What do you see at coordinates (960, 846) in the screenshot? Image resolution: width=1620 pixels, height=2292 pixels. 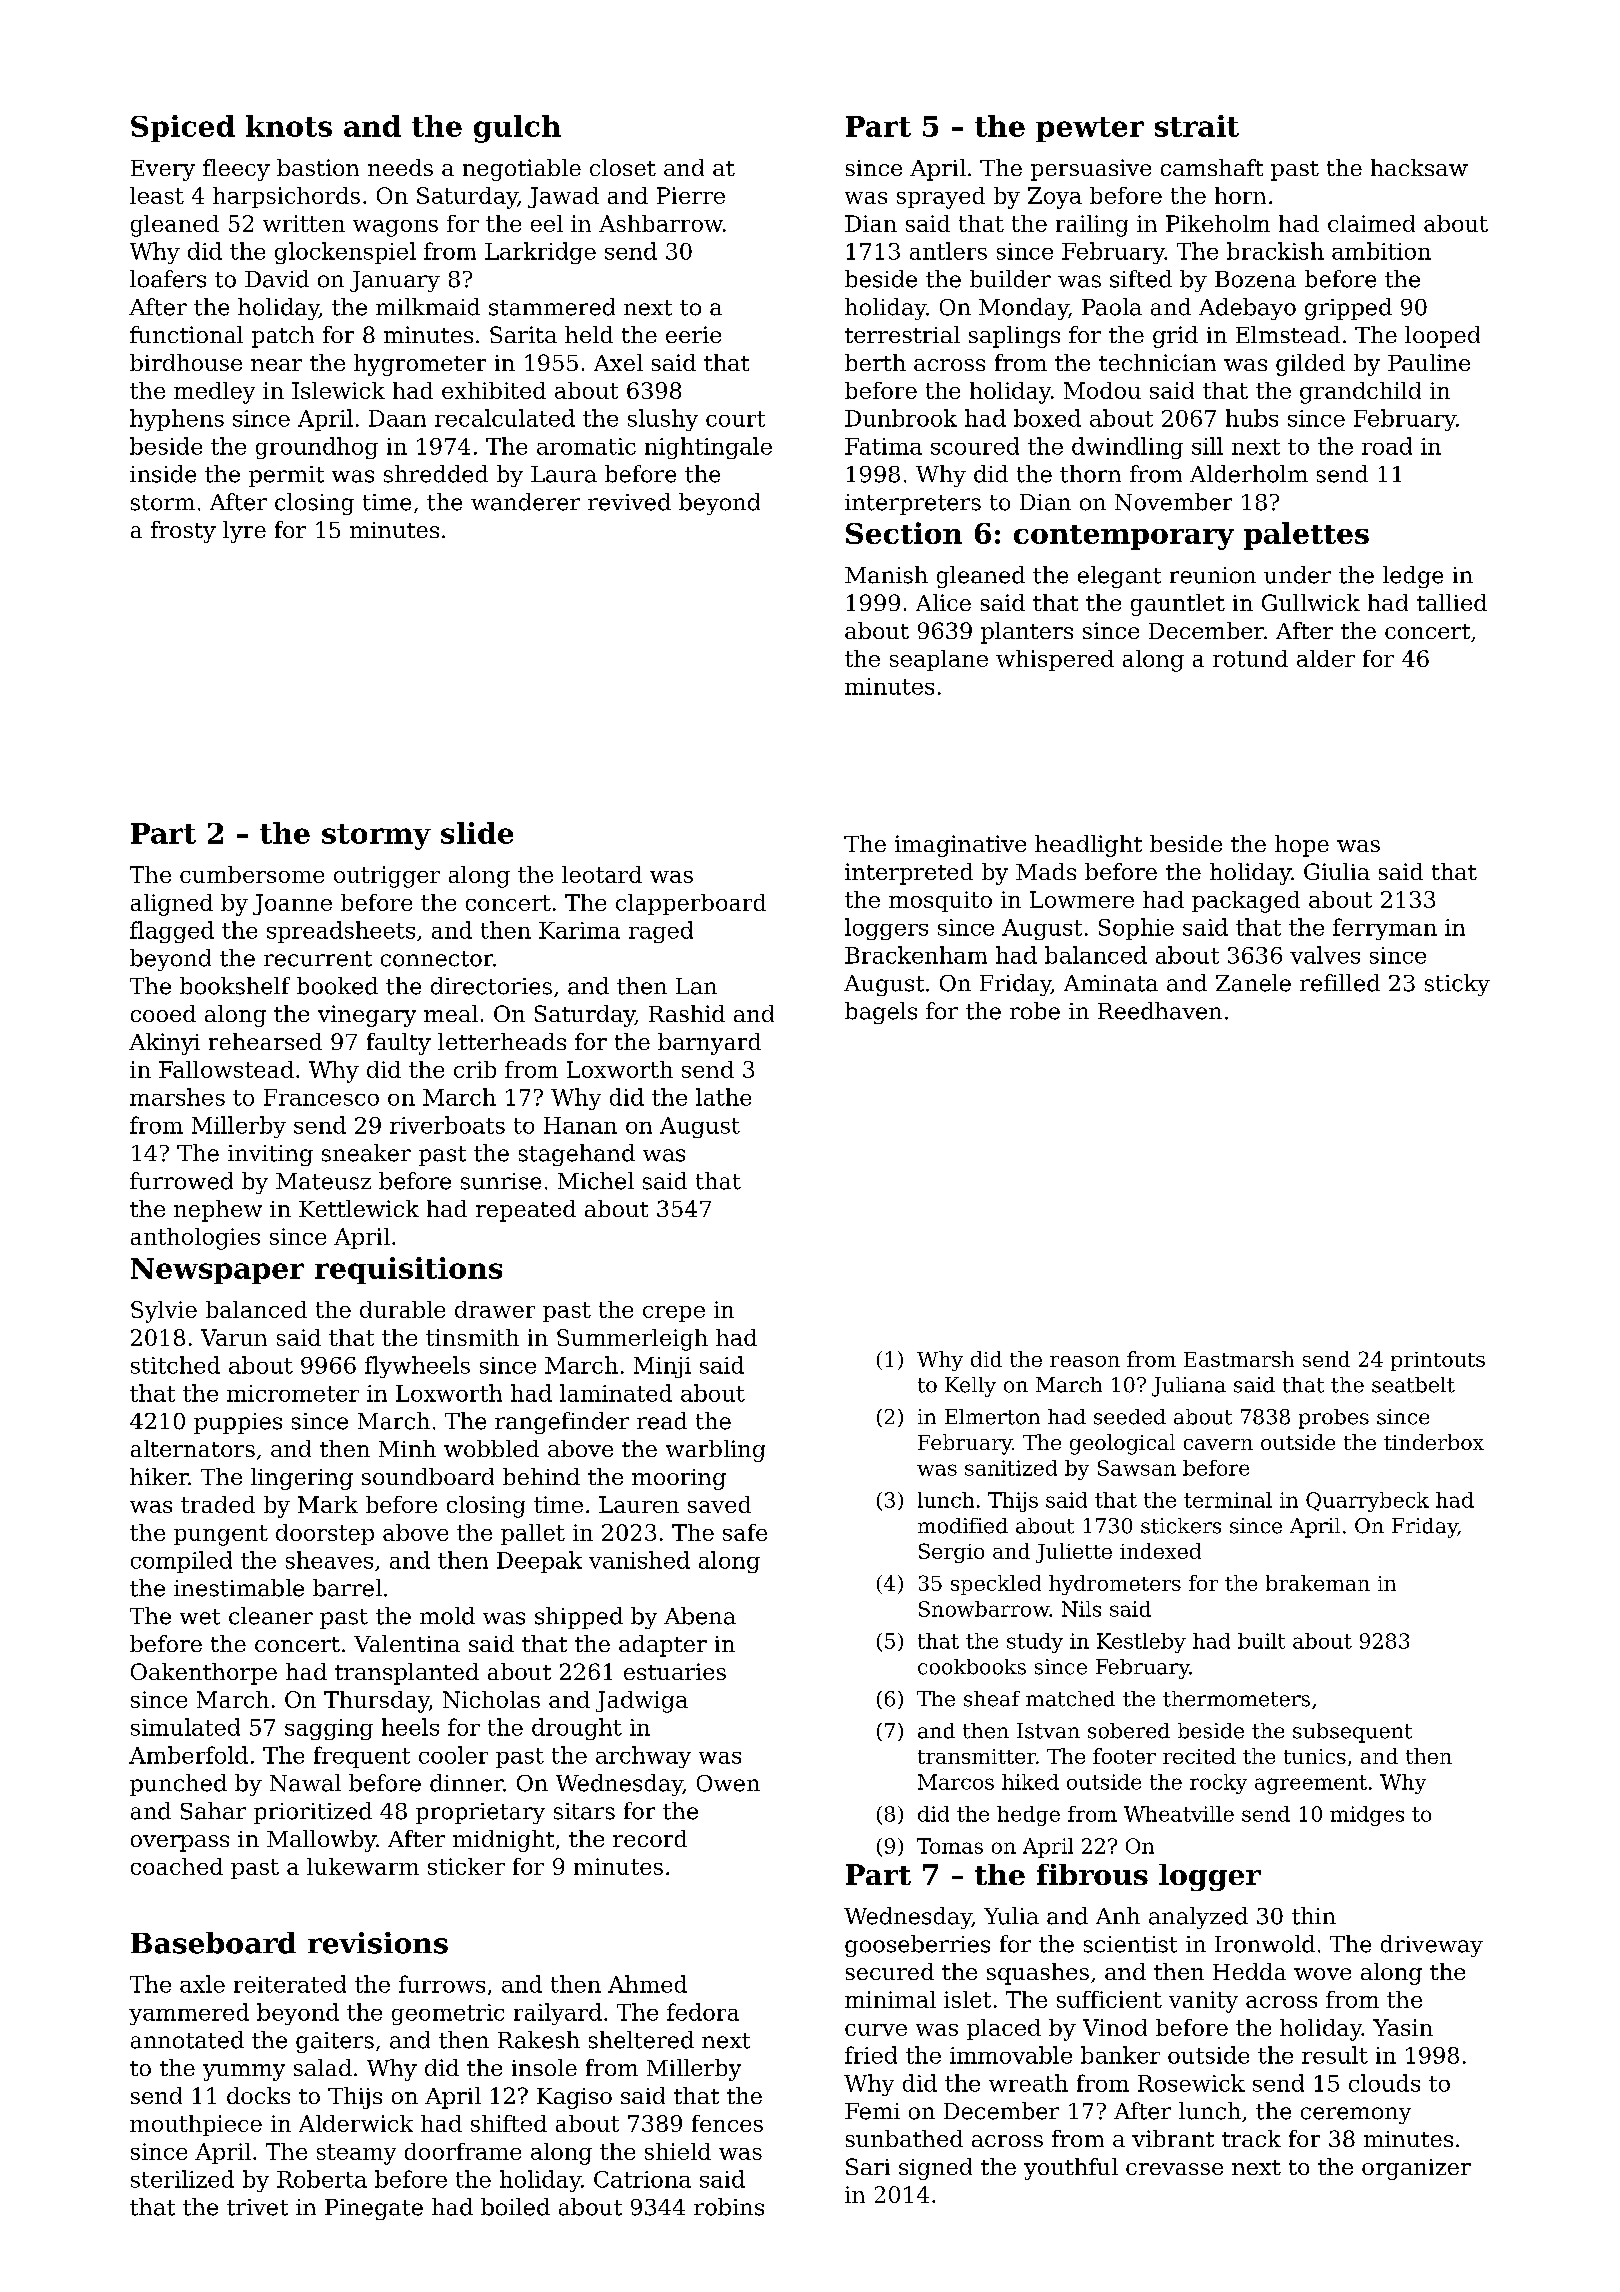 I see `imaginative` at bounding box center [960, 846].
